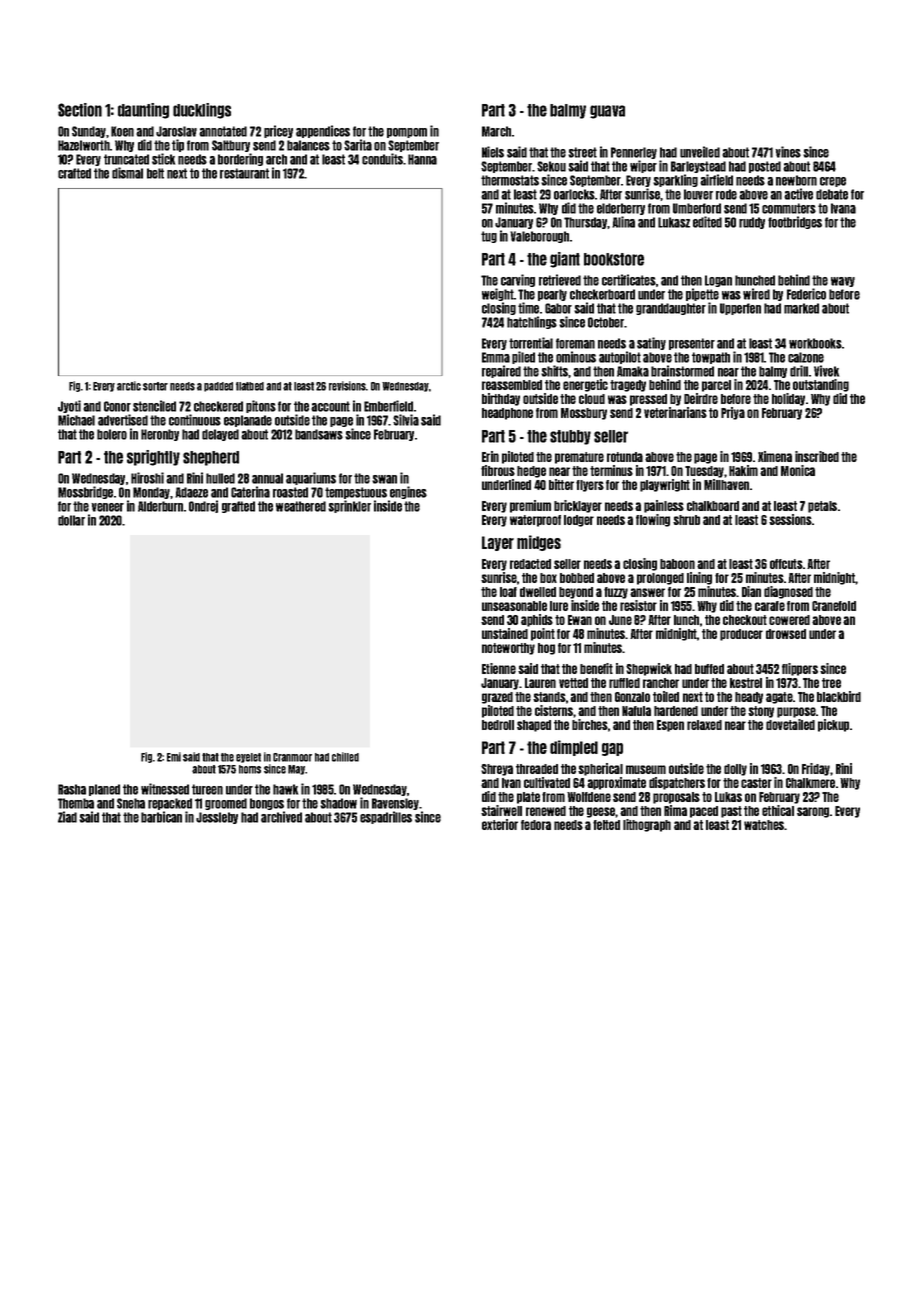 The image size is (924, 1308). What do you see at coordinates (382, 159) in the screenshot?
I see `conduits` at bounding box center [382, 159].
